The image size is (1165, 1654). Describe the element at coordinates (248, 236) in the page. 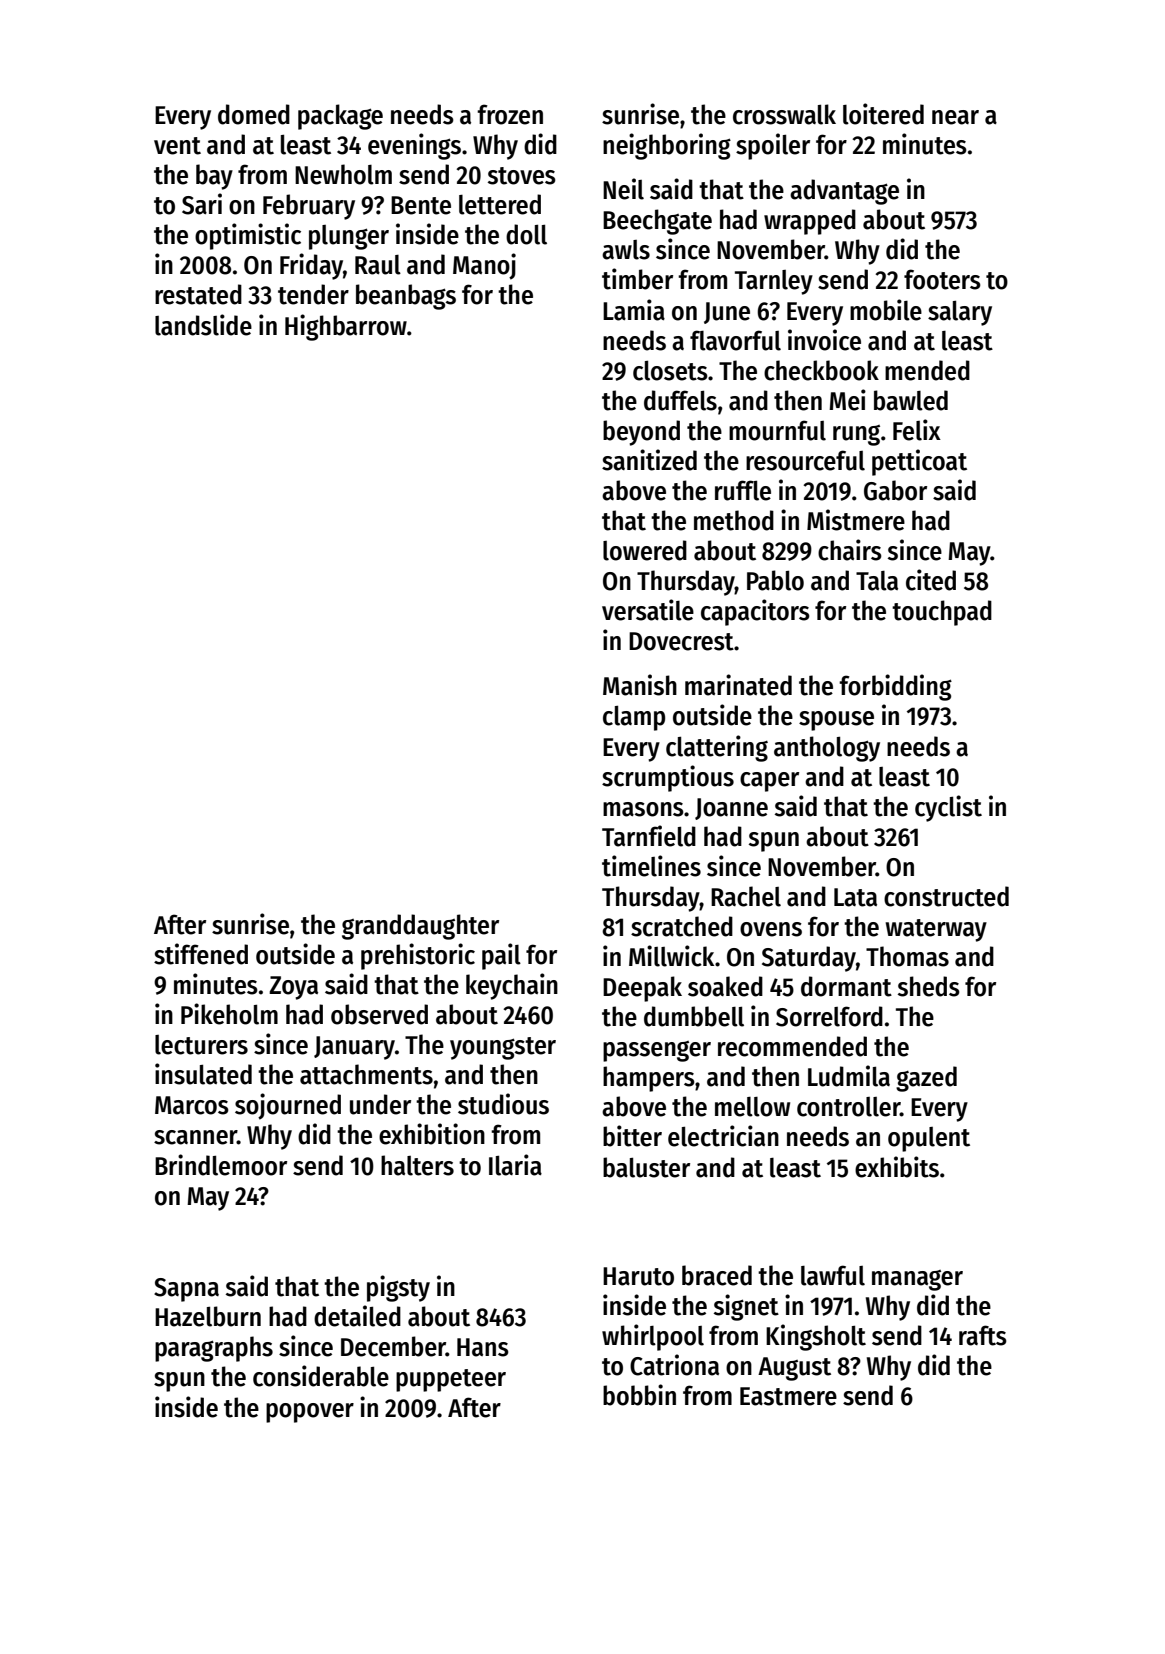

I see `optimistic` at that location.
